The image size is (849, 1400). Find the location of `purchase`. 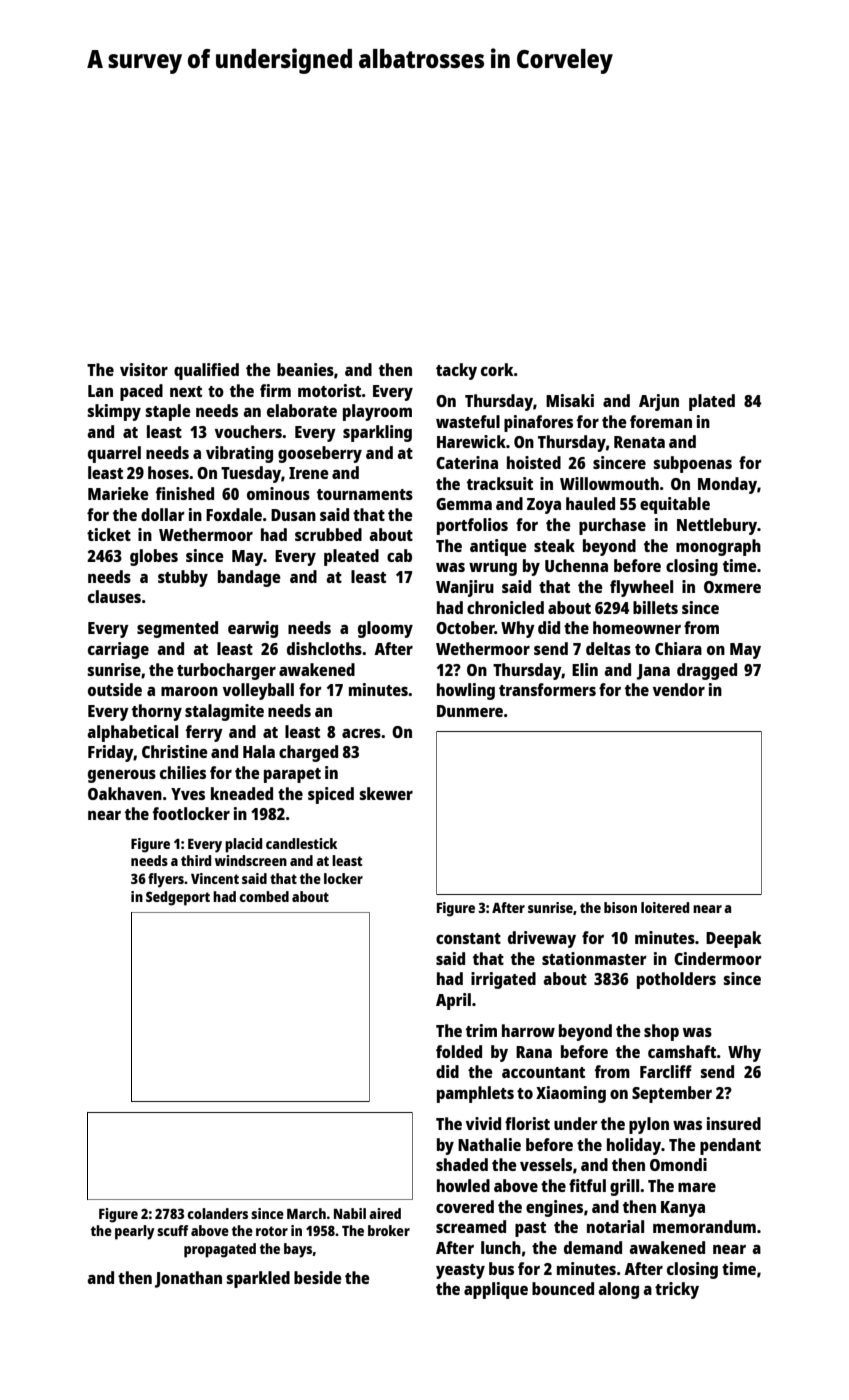

purchase is located at coordinates (612, 526).
